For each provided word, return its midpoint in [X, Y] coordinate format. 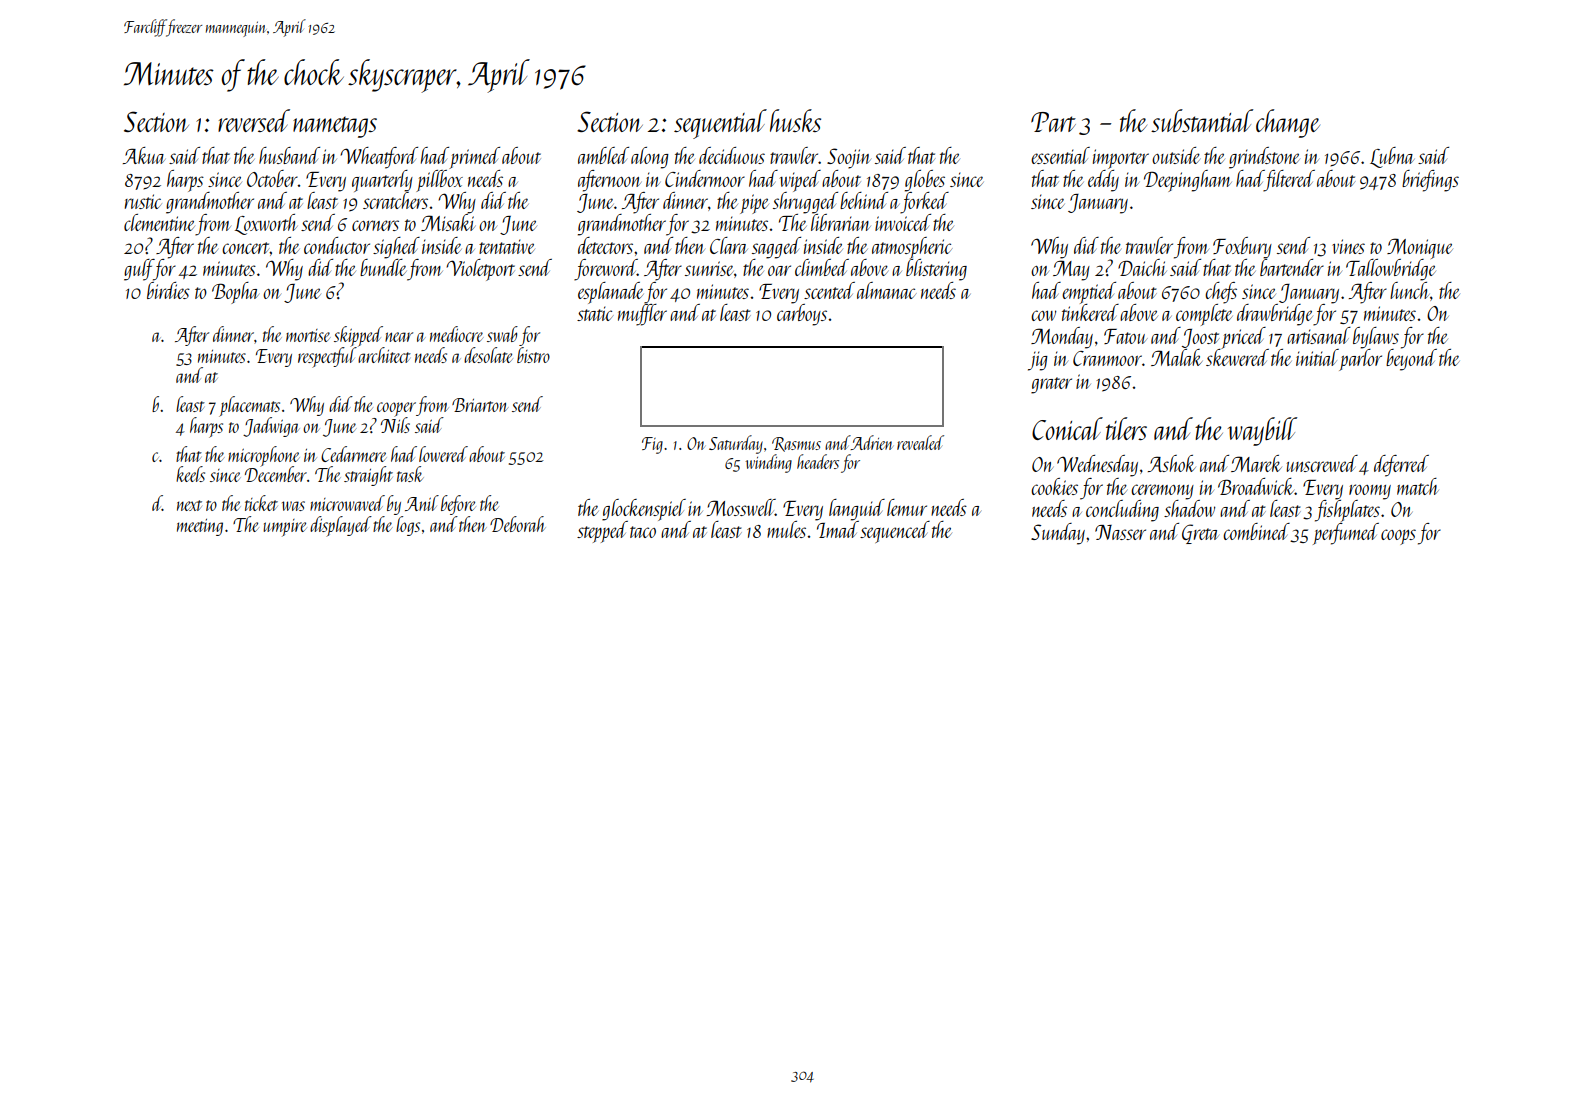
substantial [1202, 120]
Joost [1200, 338]
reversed [254, 120]
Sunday [1058, 534]
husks [795, 120]
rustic [143, 201]
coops [1398, 537]
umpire [284, 528]
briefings [1430, 181]
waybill [1262, 431]
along [650, 158]
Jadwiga [271, 427]
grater [1051, 385]
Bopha [235, 293]
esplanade [611, 293]
